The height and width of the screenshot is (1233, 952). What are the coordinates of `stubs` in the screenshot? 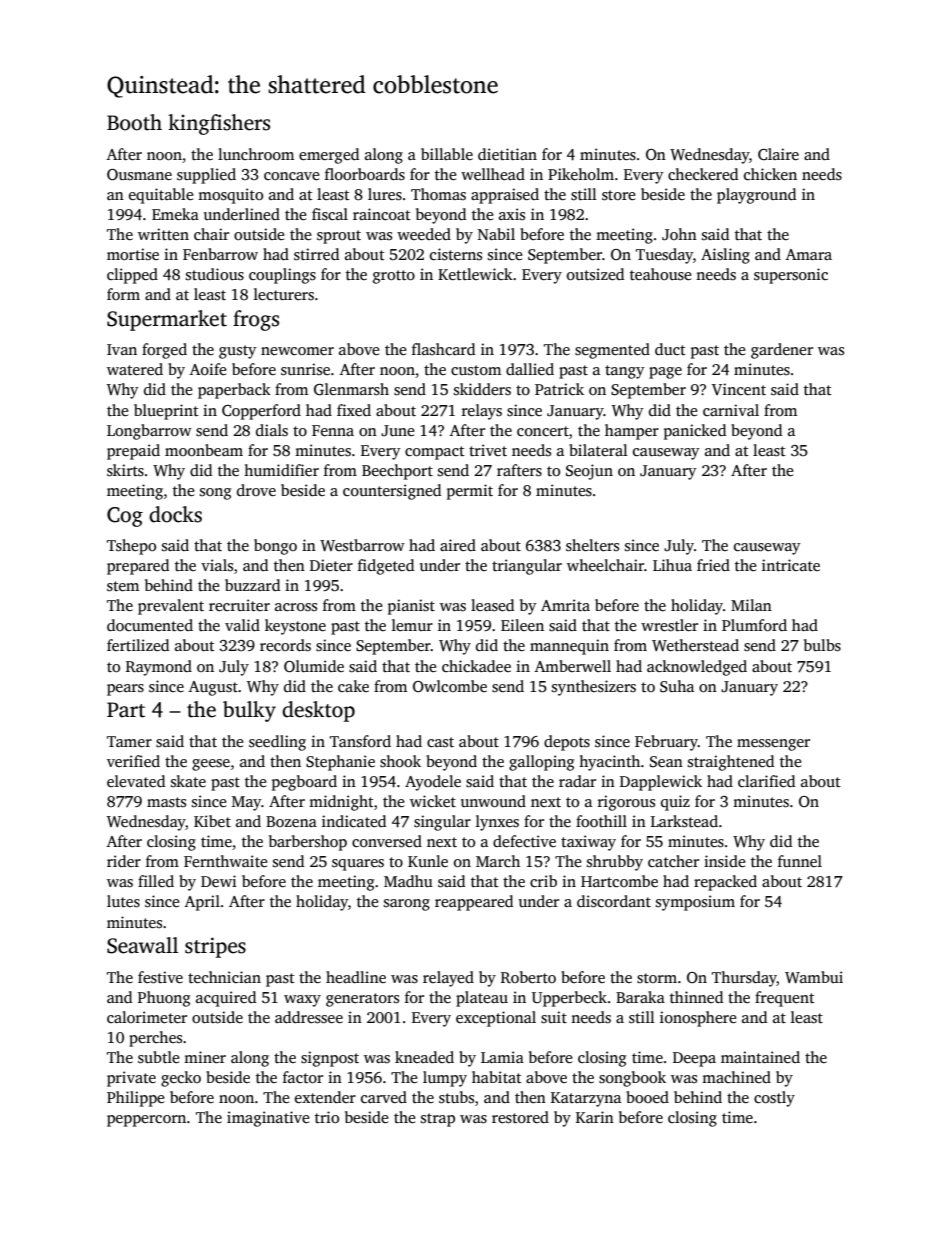 It's located at (456, 1097).
